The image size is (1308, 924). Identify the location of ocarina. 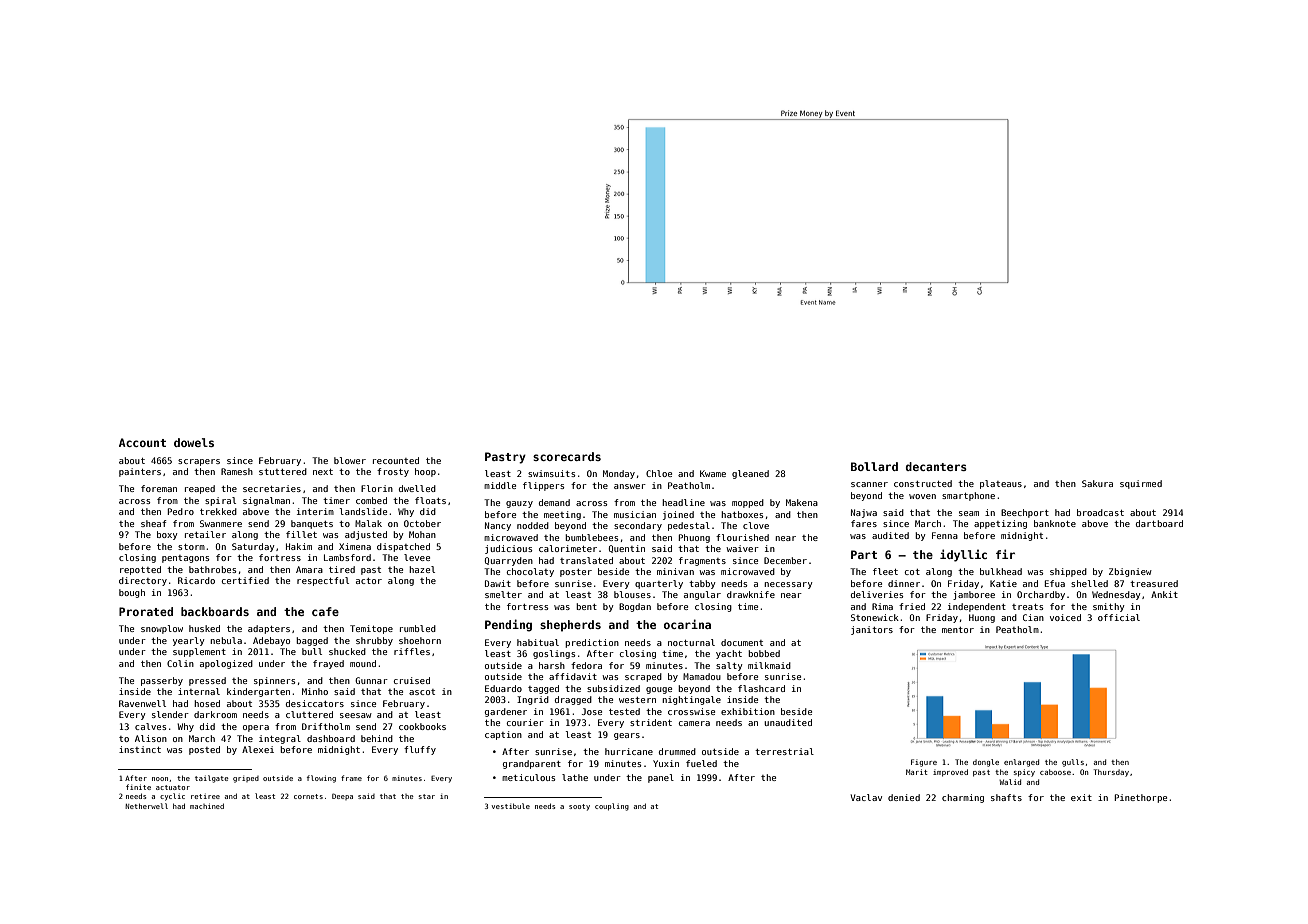
(687, 624).
